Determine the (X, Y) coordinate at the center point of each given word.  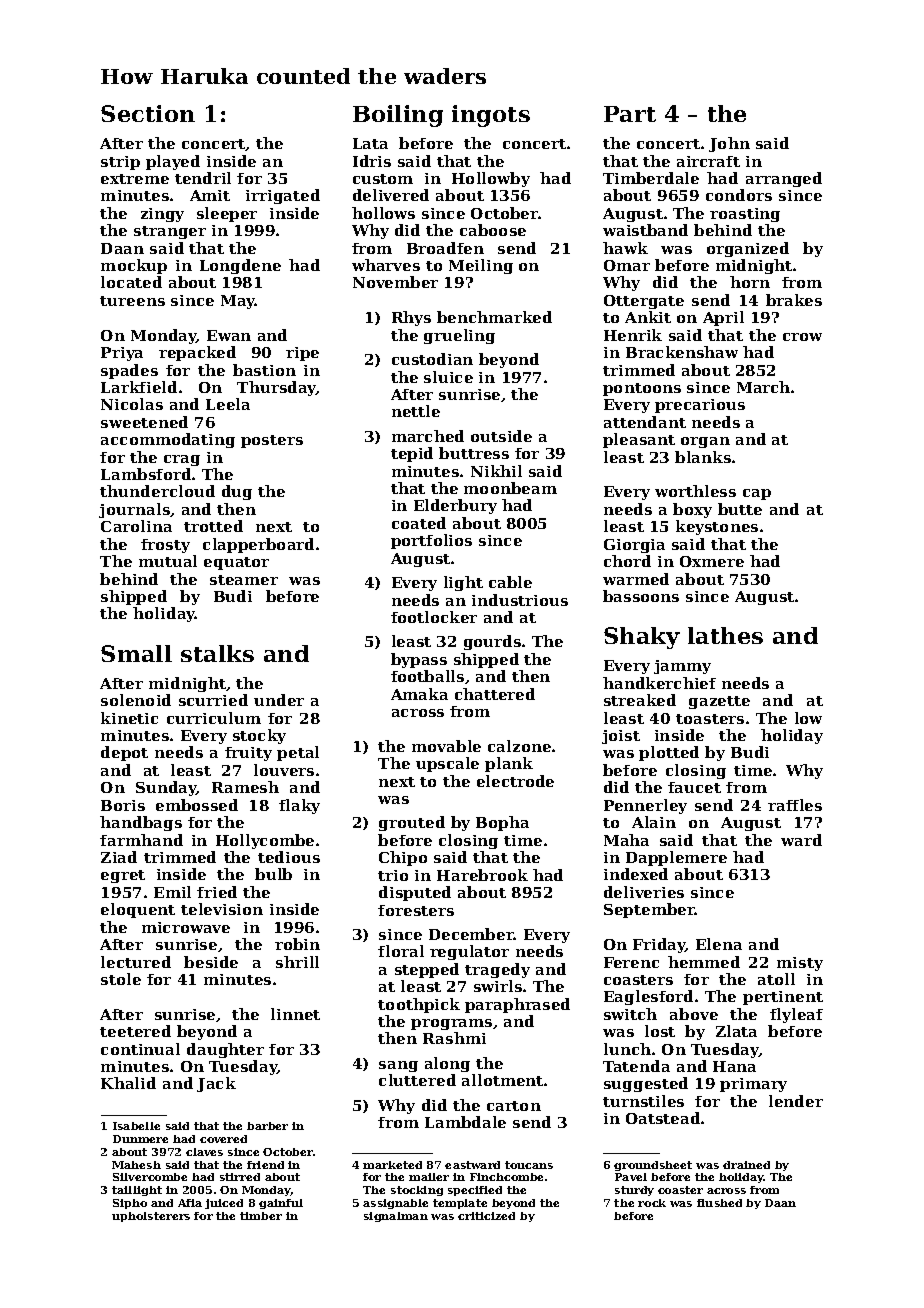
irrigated (283, 196)
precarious (700, 406)
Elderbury (455, 506)
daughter (225, 1050)
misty (800, 964)
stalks (217, 653)
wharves (386, 265)
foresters (416, 910)
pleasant (639, 440)
